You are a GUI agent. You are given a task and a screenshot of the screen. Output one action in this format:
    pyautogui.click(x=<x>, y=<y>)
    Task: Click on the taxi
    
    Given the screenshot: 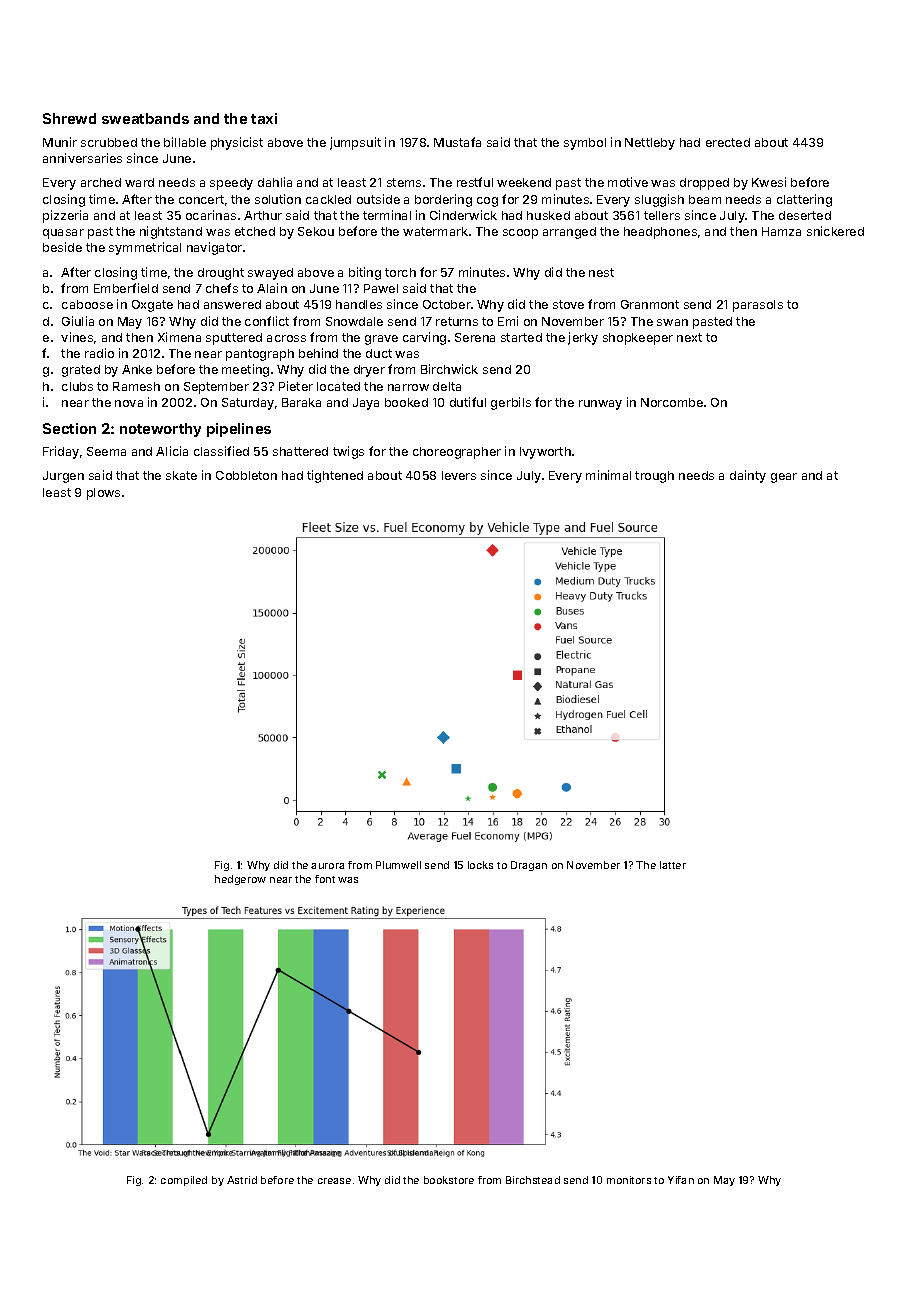 What is the action you would take?
    pyautogui.click(x=264, y=118)
